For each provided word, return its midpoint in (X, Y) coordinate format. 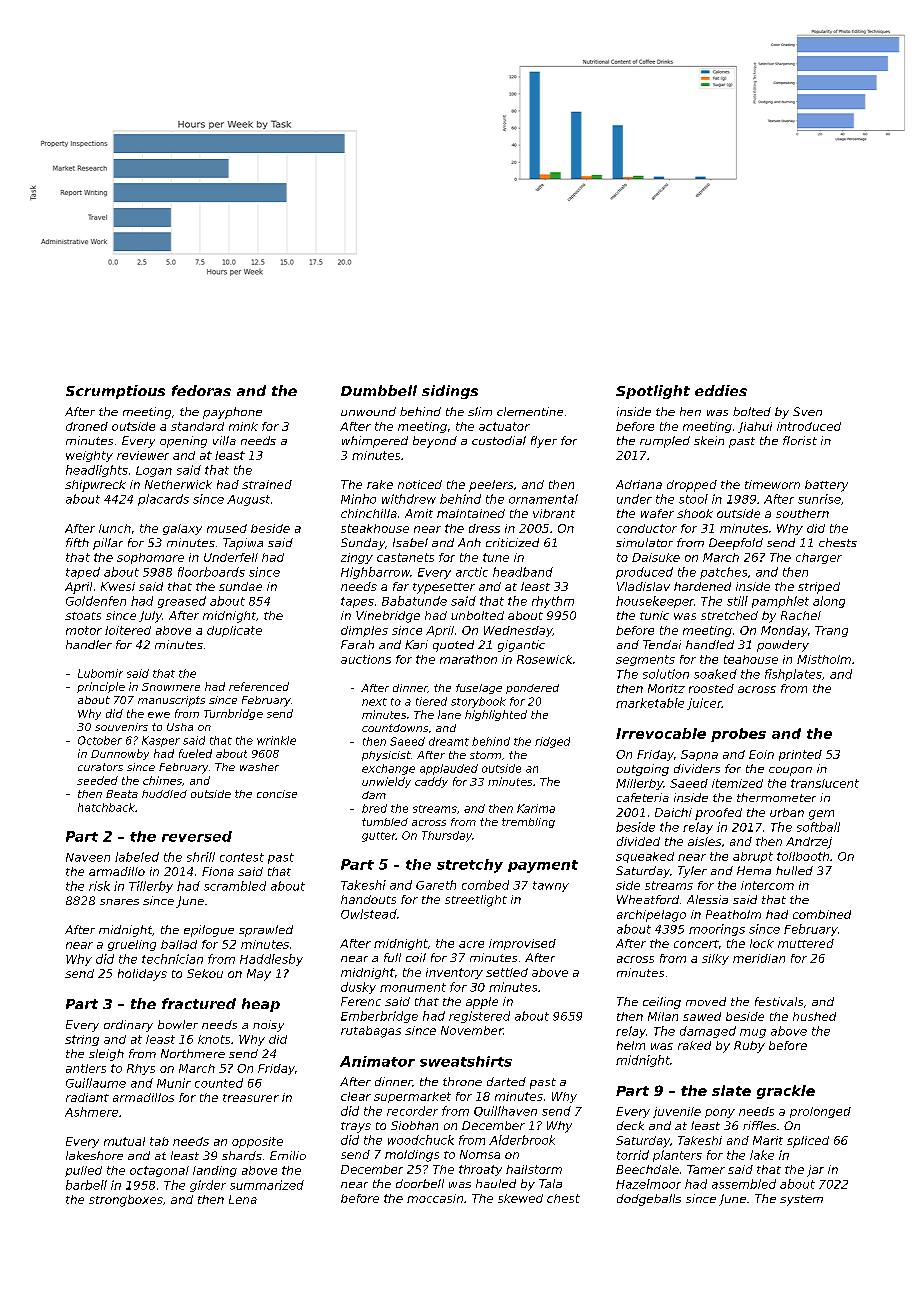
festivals (779, 1001)
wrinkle (276, 740)
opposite (257, 1142)
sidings (450, 392)
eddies (721, 390)
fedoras (201, 390)
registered (479, 1017)
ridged (552, 742)
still (737, 601)
